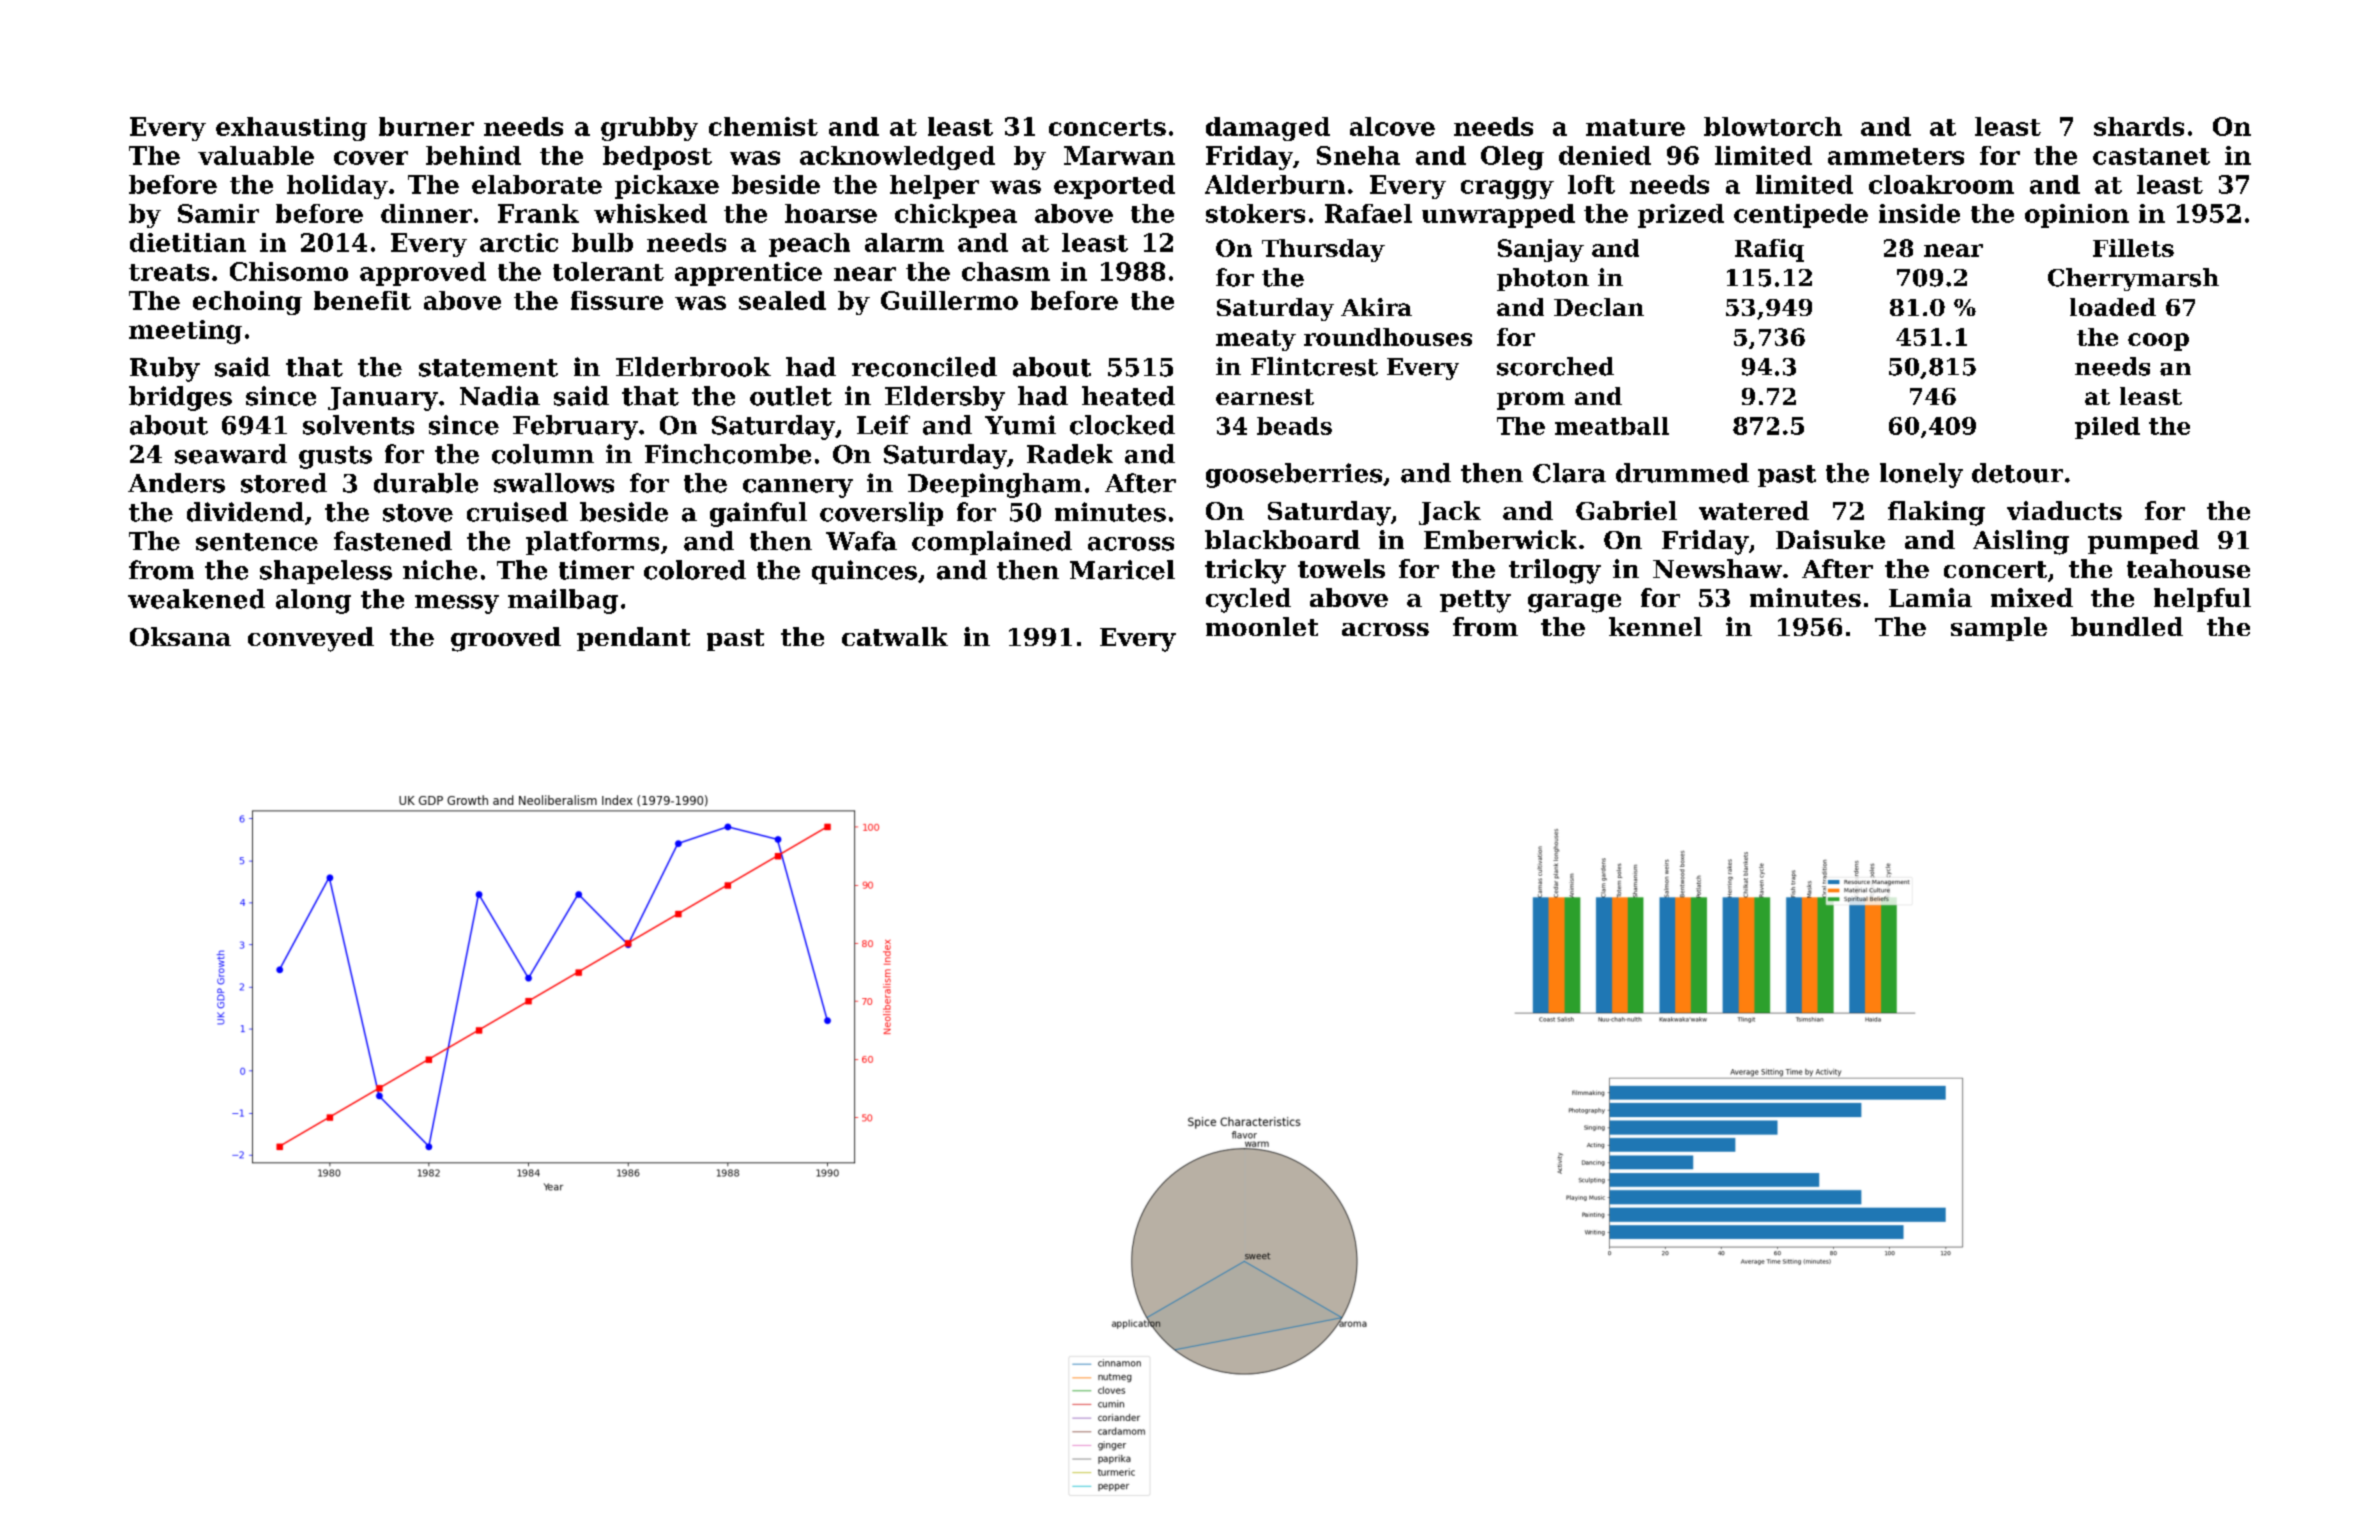 The width and height of the screenshot is (2380, 1540). I want to click on piled, so click(2107, 428).
